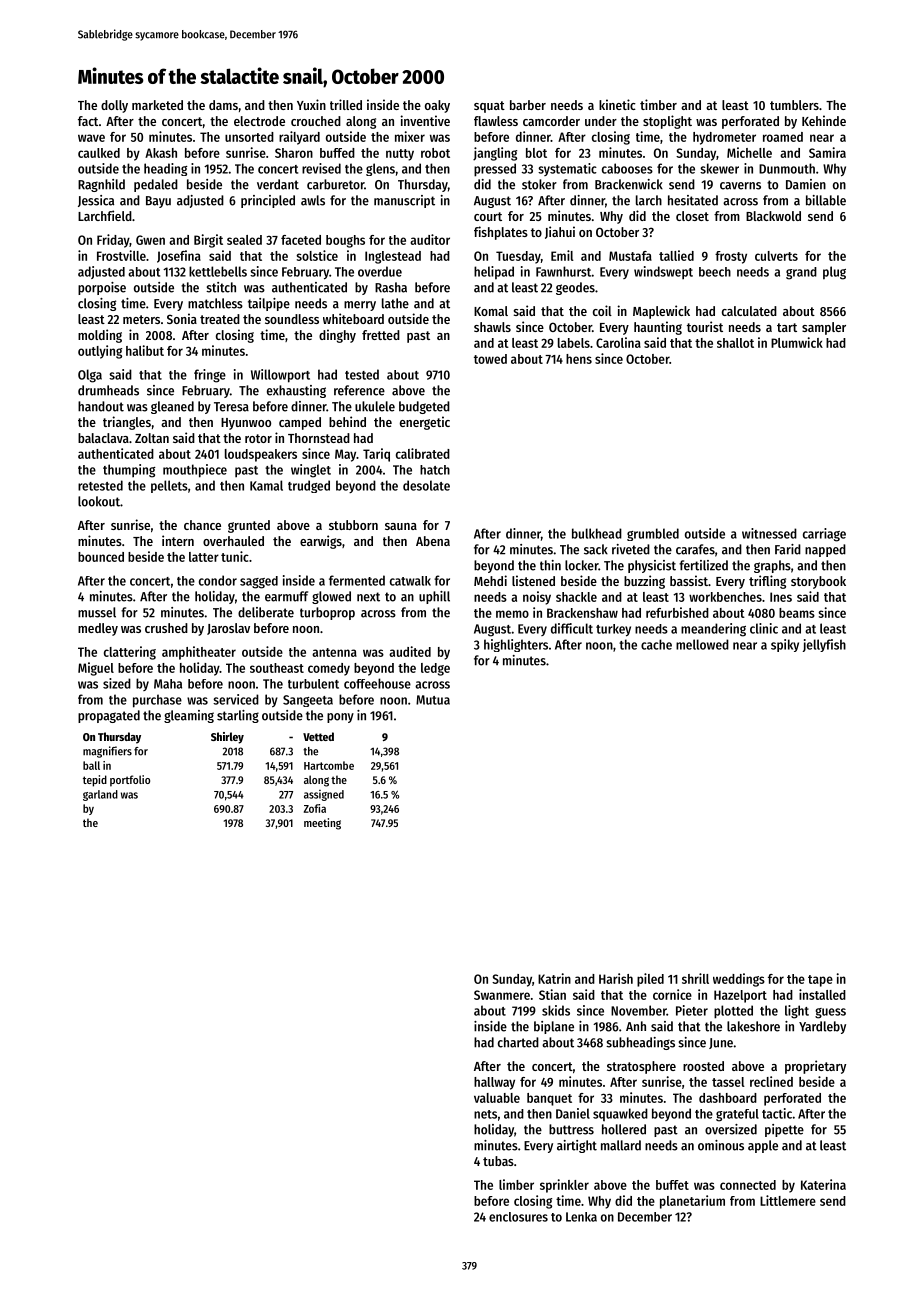 The height and width of the document is (1308, 924). I want to click on barber, so click(528, 105).
